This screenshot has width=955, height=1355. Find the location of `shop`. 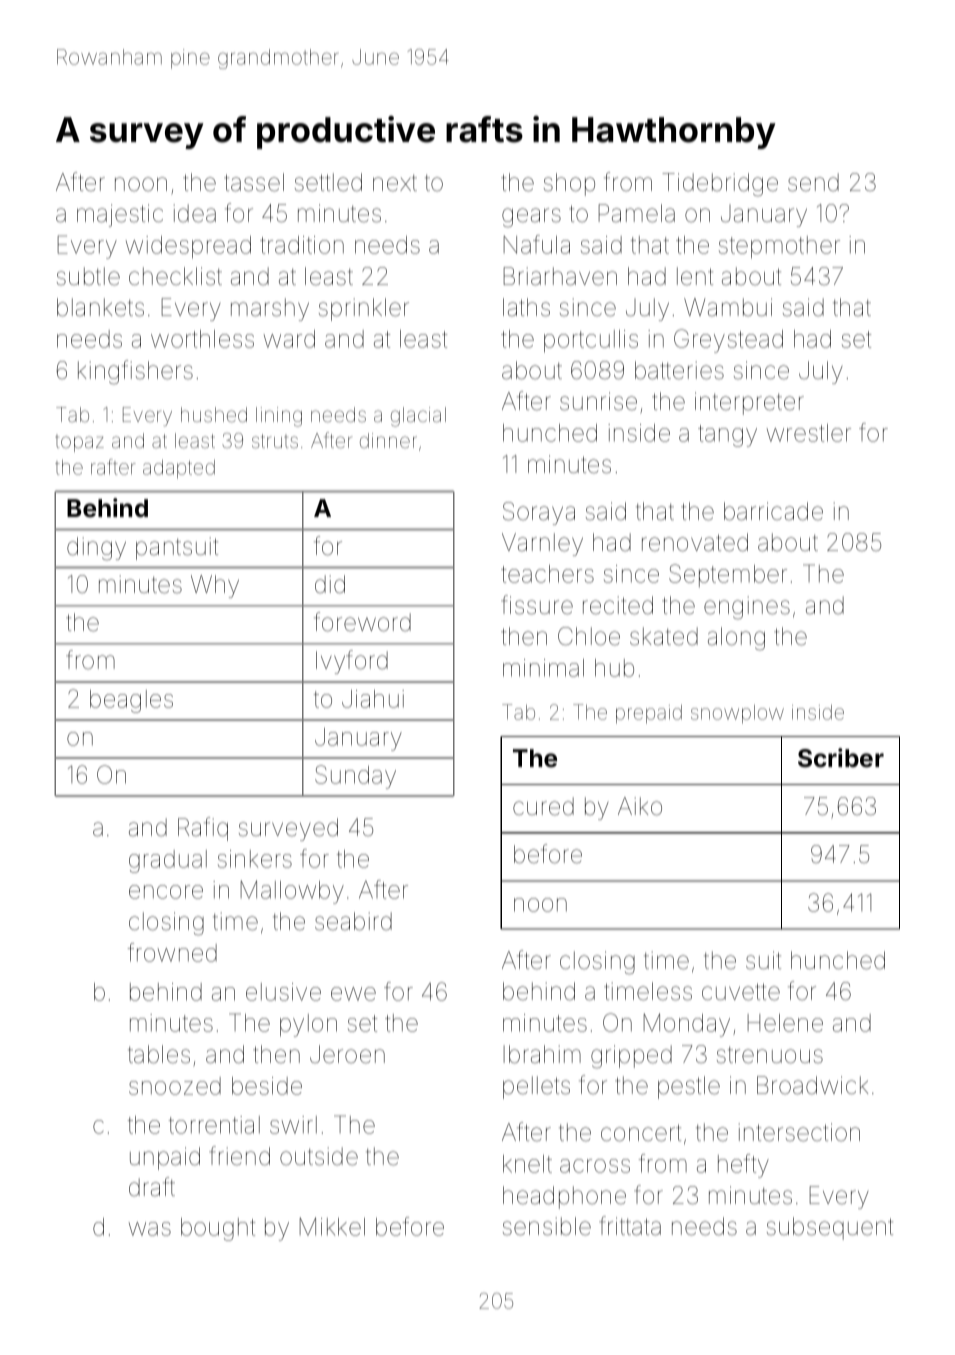

shop is located at coordinates (569, 184).
